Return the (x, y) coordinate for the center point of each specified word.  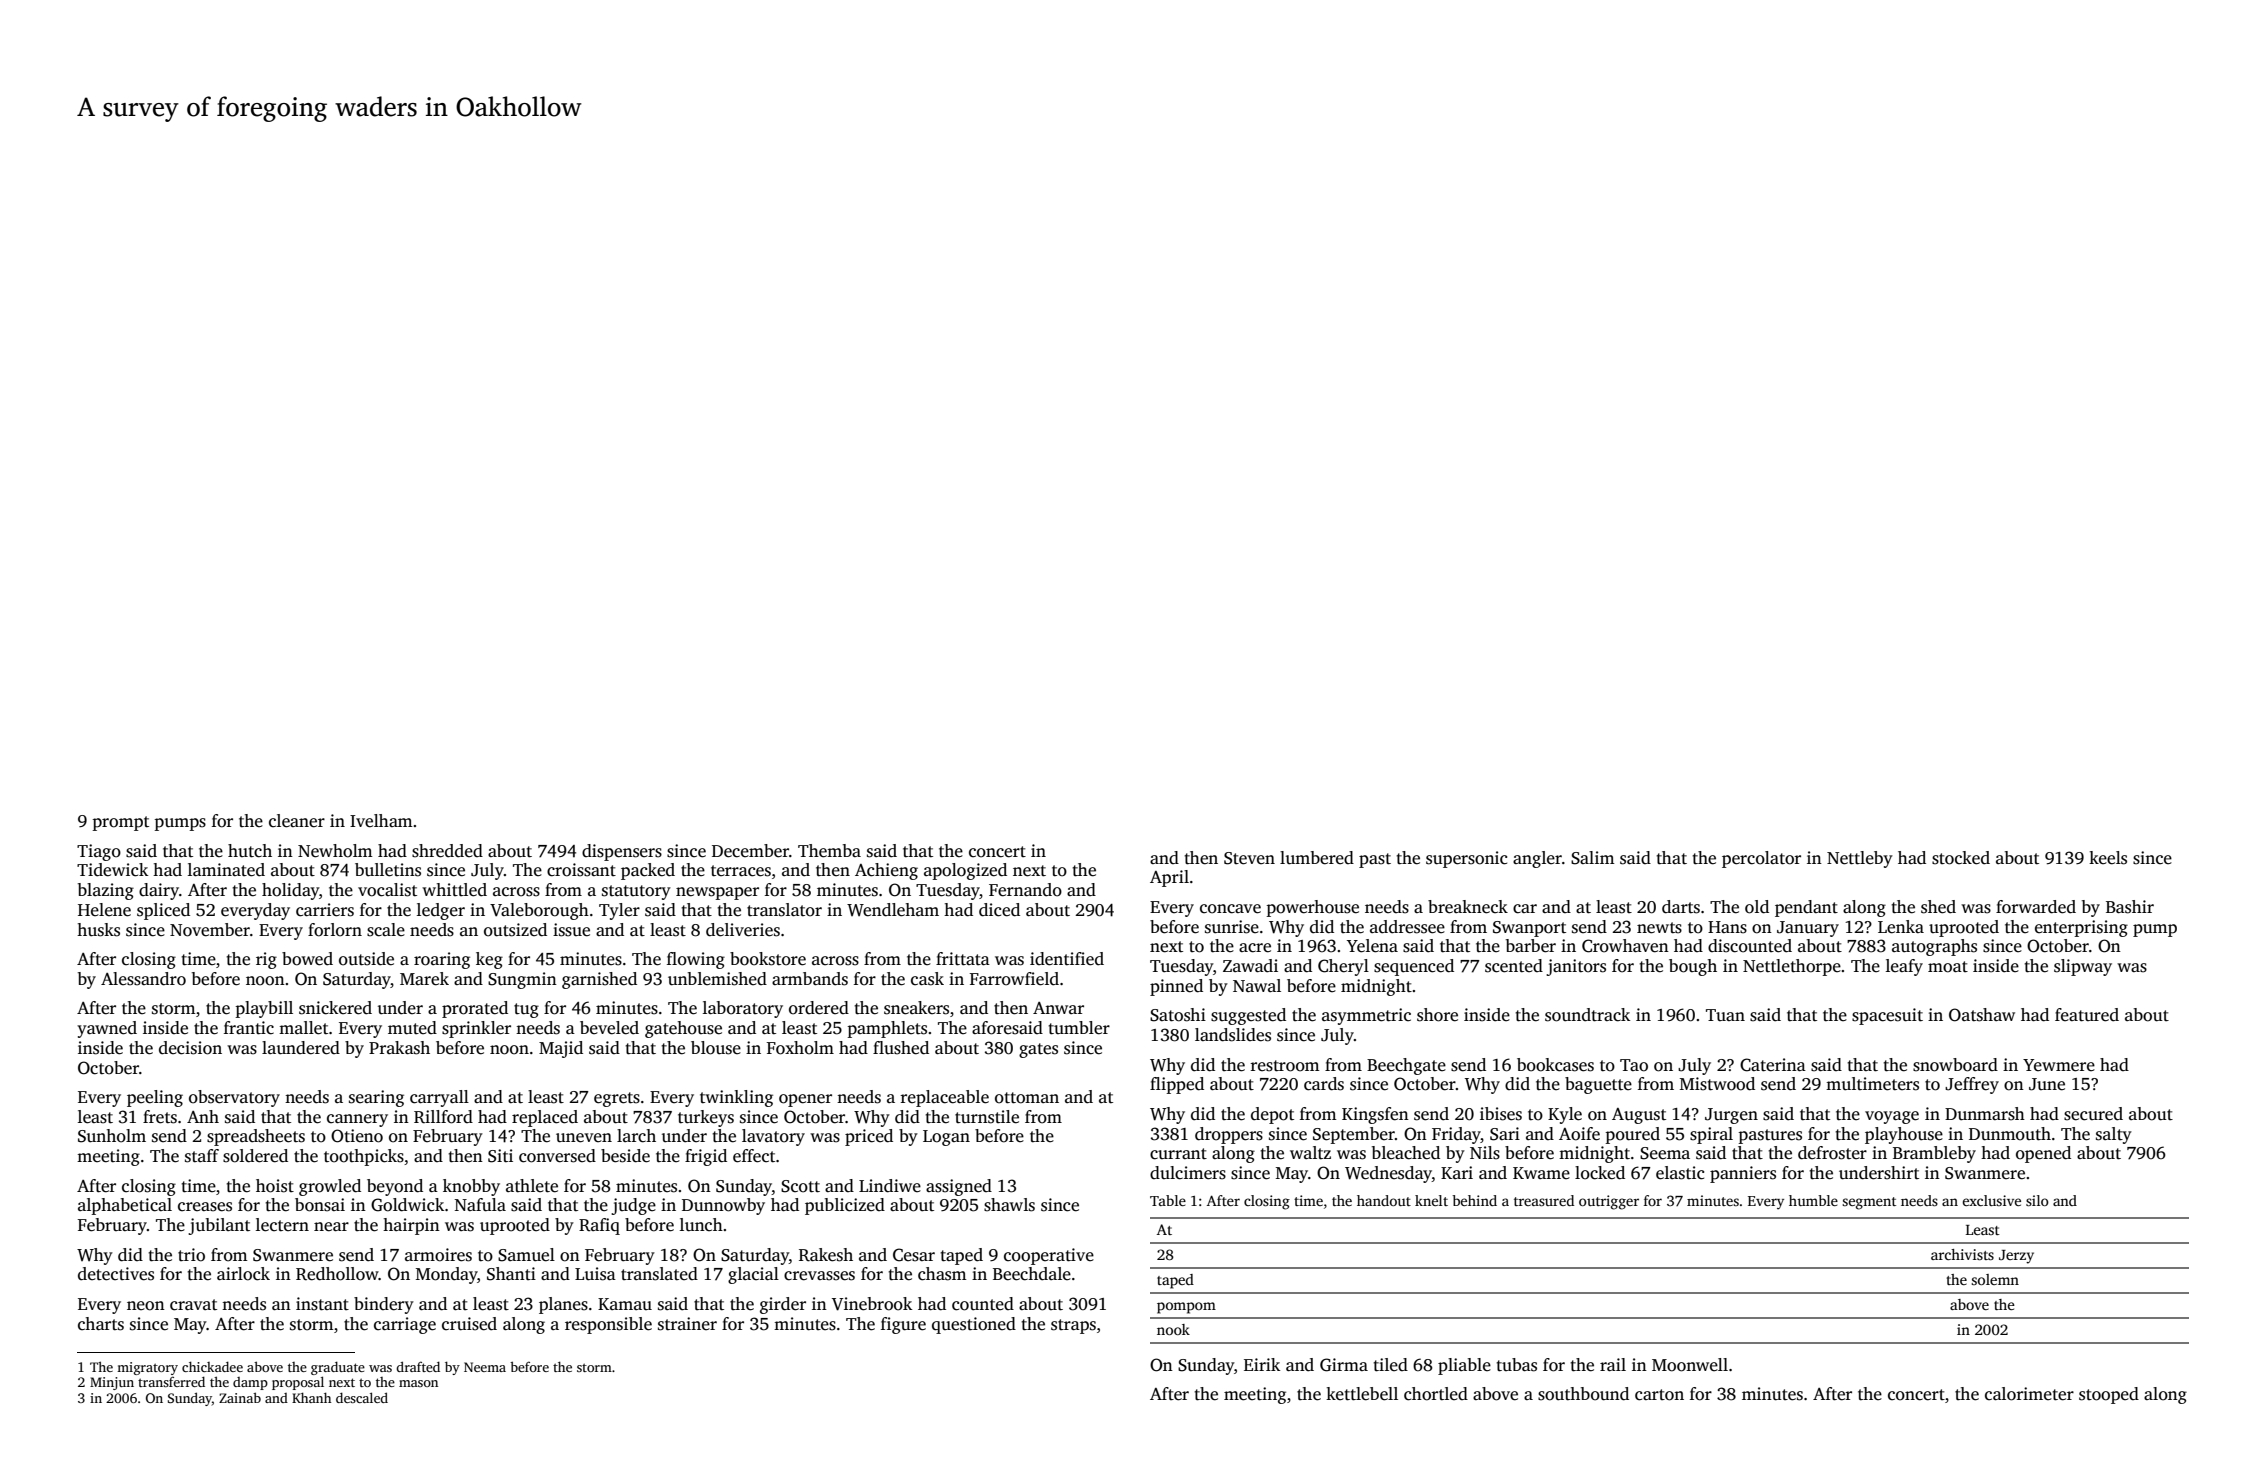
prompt (121, 823)
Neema (485, 1367)
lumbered (1317, 858)
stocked (1961, 858)
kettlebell (1362, 1394)
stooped (2109, 1395)
